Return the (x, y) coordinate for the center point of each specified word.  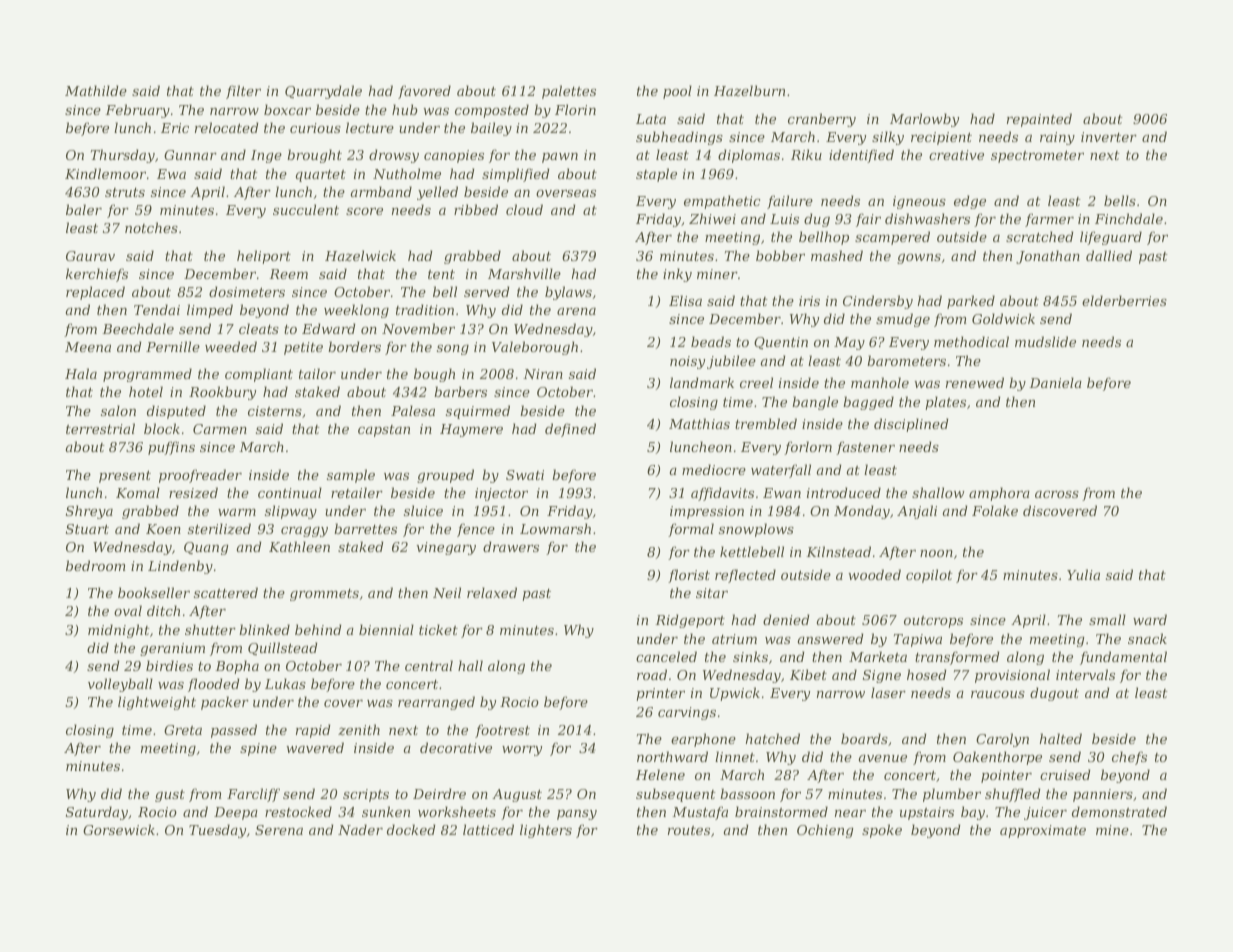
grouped (445, 476)
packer (225, 703)
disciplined (911, 425)
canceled (666, 656)
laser (888, 692)
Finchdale (1129, 218)
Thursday (123, 156)
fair (868, 220)
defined (570, 430)
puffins (171, 448)
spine (258, 749)
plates (945, 403)
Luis (784, 219)
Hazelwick (360, 256)
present (125, 476)
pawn (560, 158)
